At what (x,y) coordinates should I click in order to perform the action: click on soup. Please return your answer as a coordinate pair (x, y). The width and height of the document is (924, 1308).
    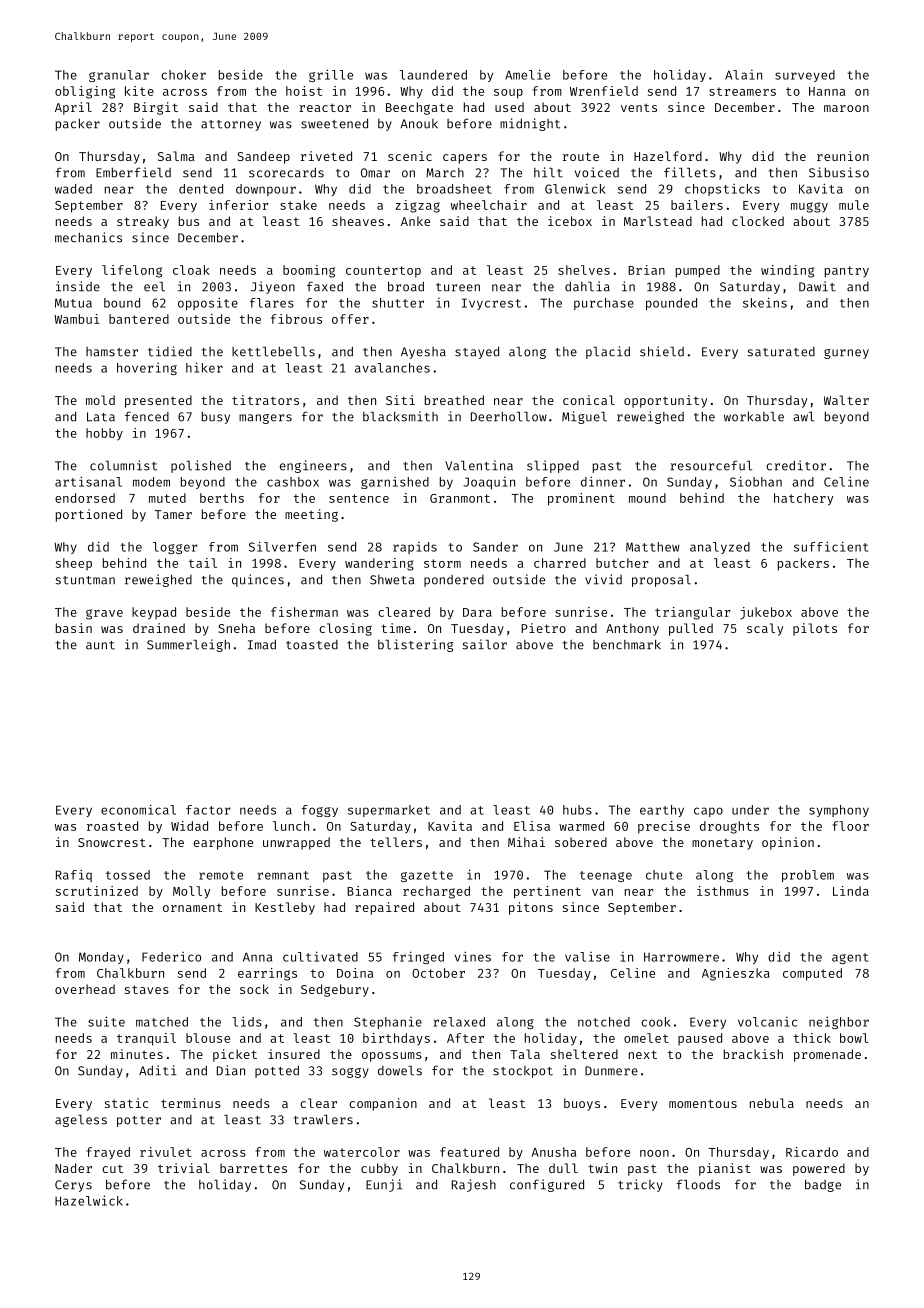
    Looking at the image, I should click on (508, 94).
